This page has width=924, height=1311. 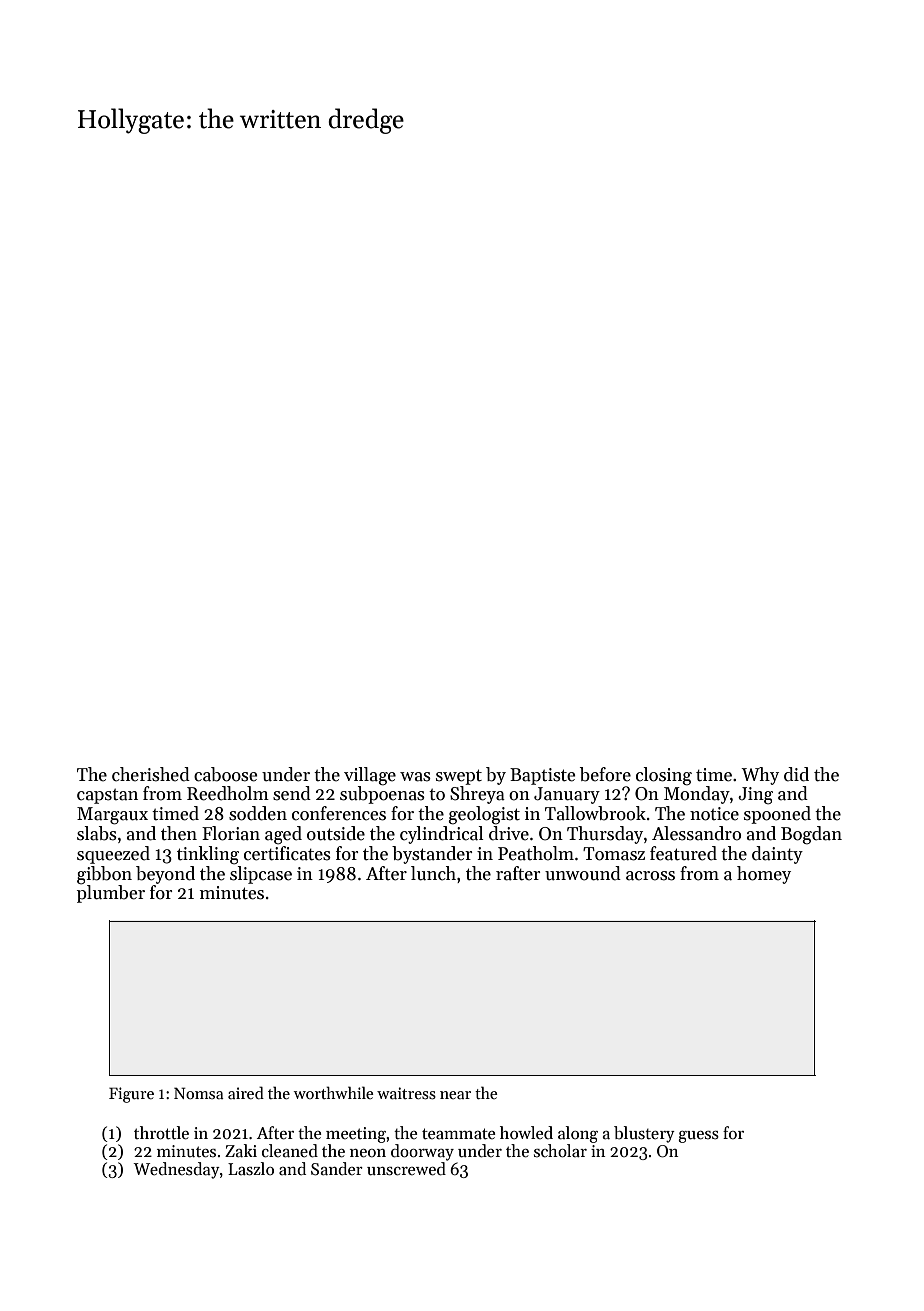 I want to click on before, so click(x=605, y=774).
